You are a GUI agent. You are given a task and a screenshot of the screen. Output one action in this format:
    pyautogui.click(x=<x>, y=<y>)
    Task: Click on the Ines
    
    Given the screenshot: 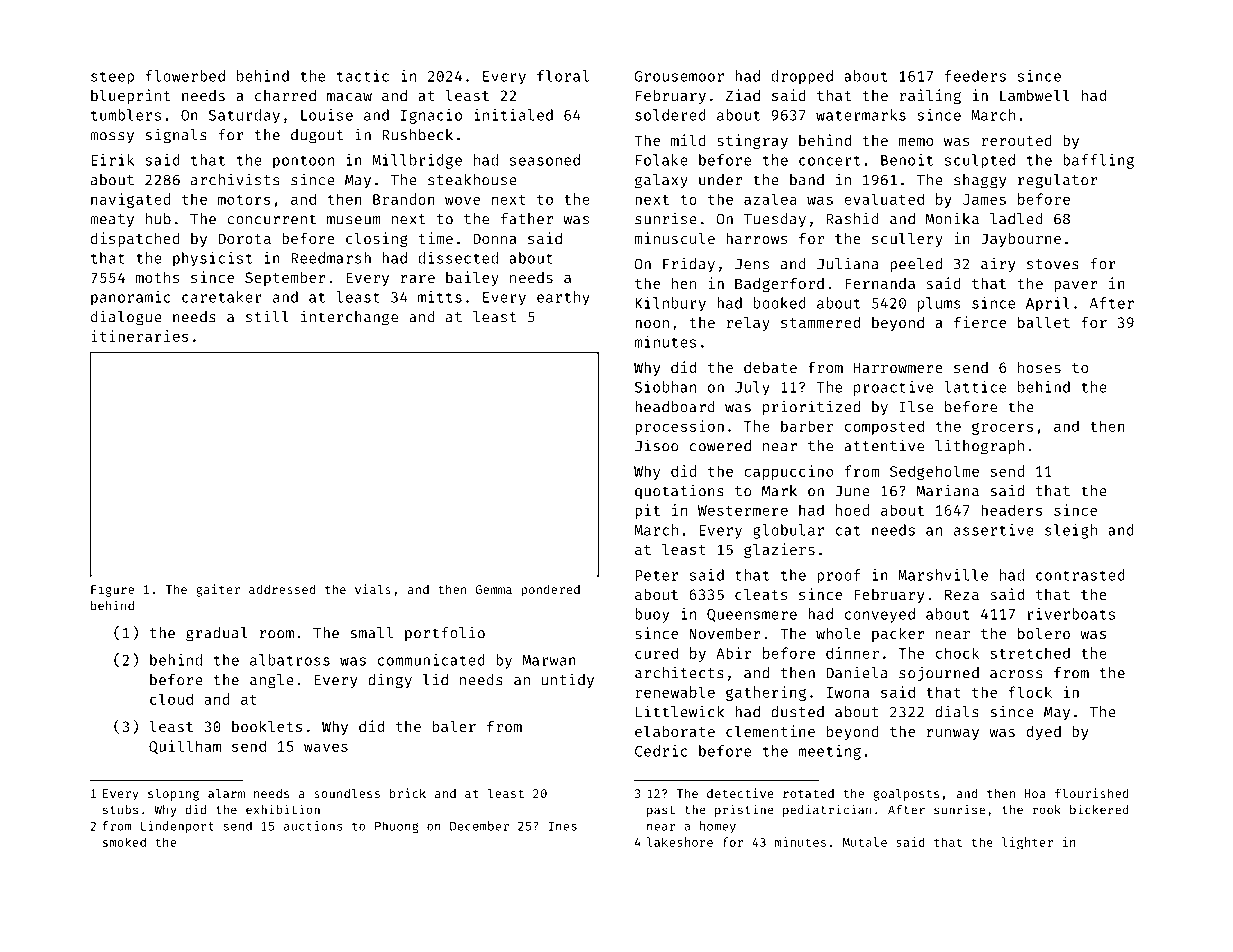 What is the action you would take?
    pyautogui.click(x=563, y=826)
